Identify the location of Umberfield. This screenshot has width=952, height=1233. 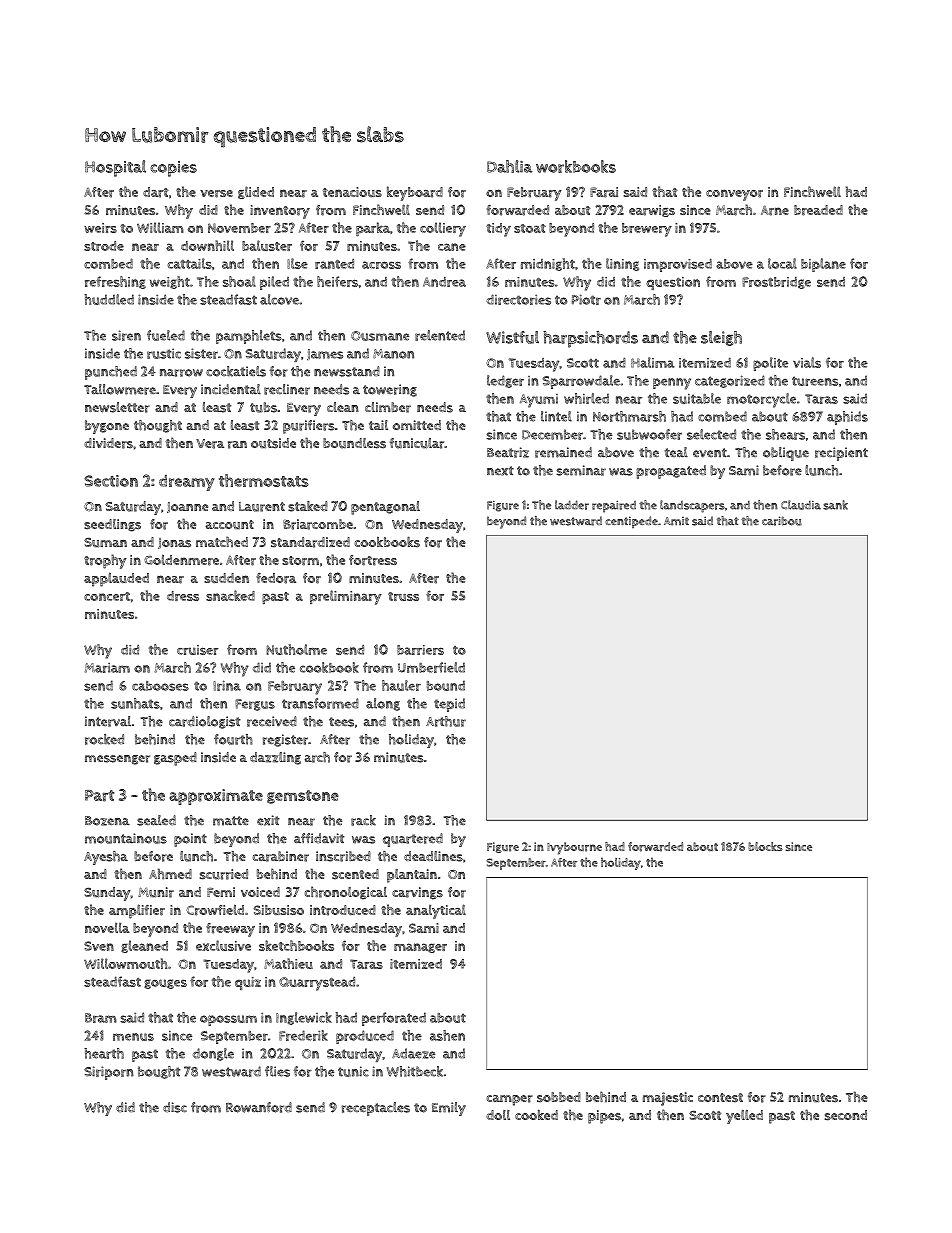
(431, 667).
